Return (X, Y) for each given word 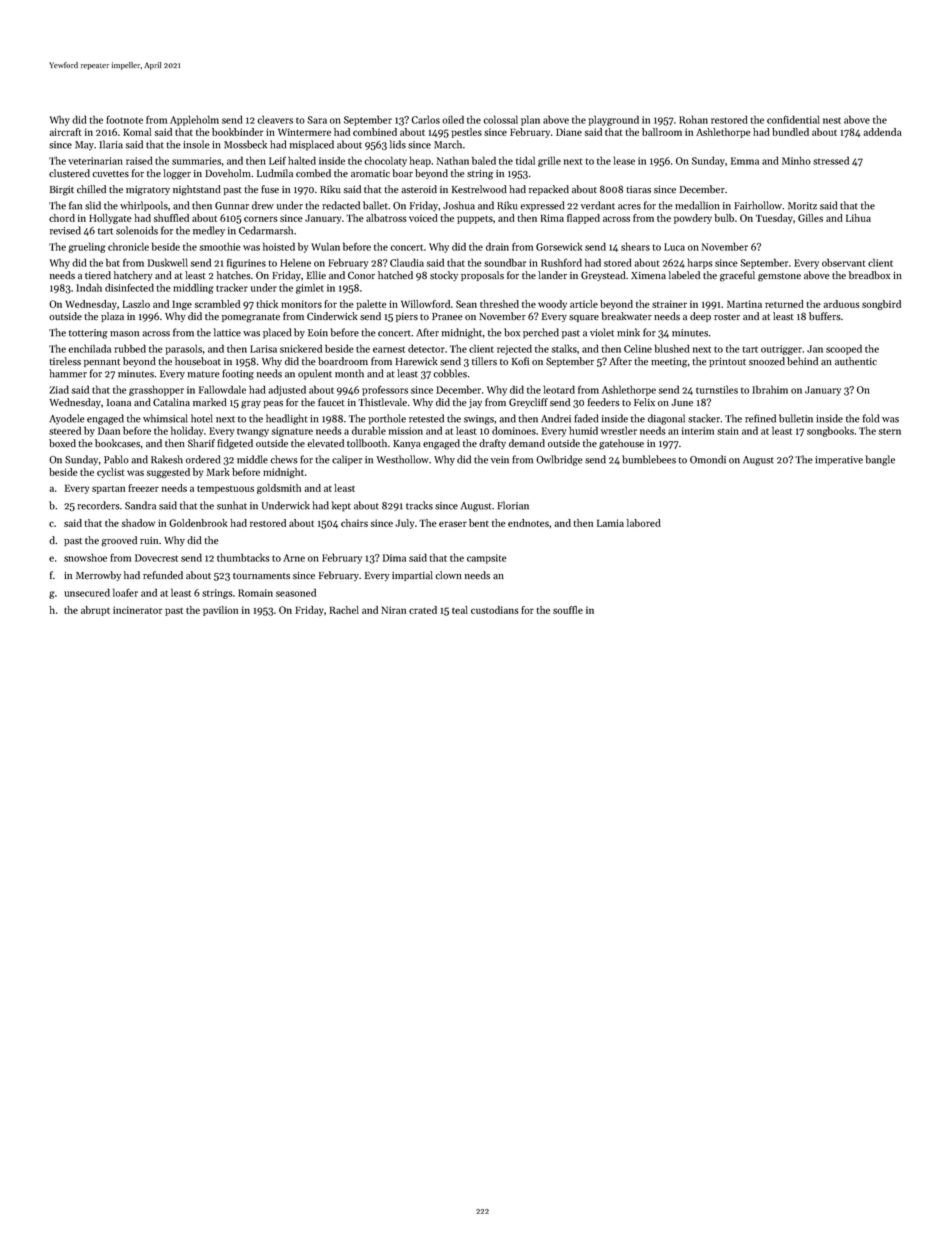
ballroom (662, 132)
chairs (354, 523)
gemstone (779, 277)
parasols (183, 349)
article (584, 304)
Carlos (426, 119)
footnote (124, 119)
